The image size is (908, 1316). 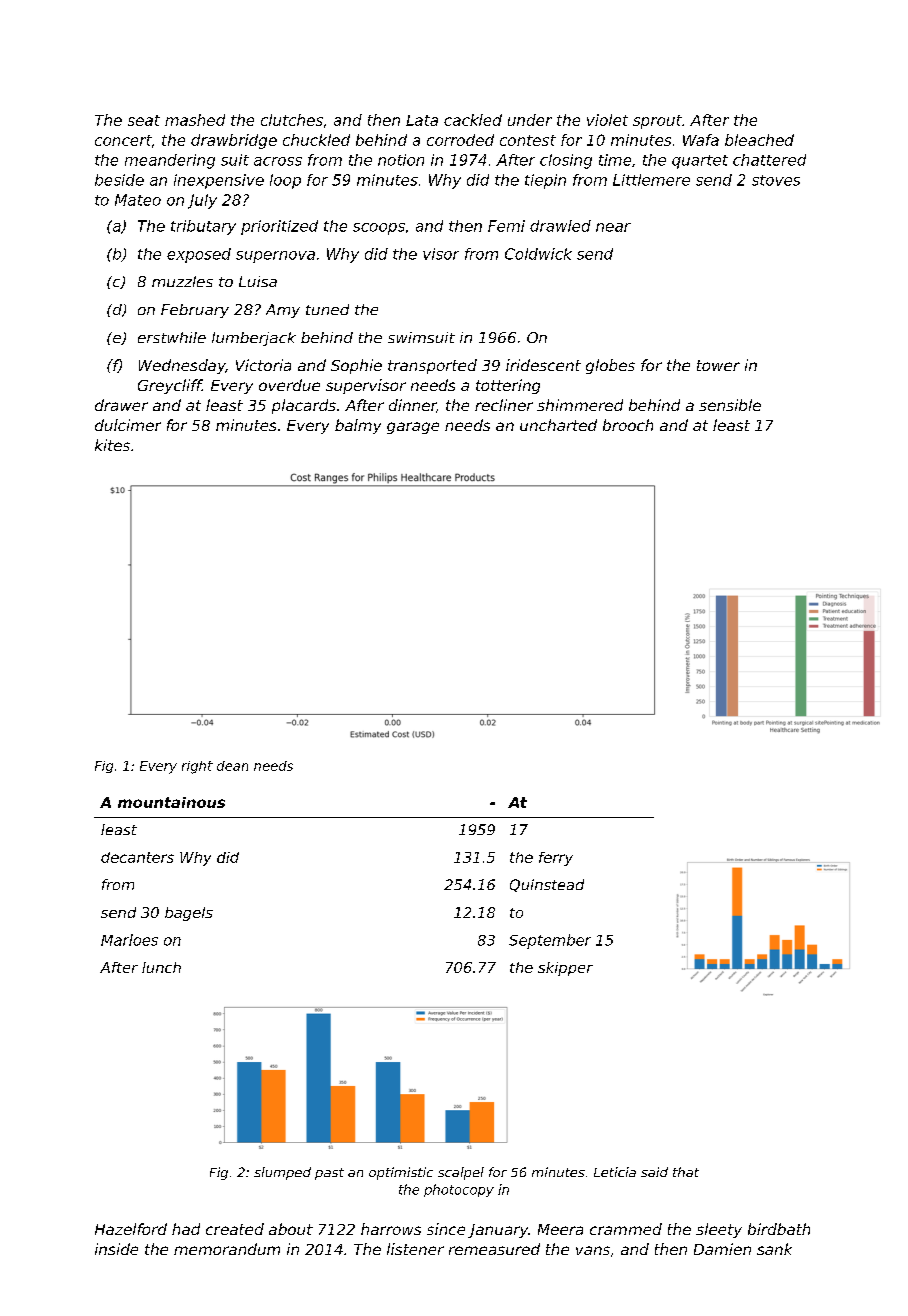 What do you see at coordinates (446, 1229) in the screenshot?
I see `since` at bounding box center [446, 1229].
